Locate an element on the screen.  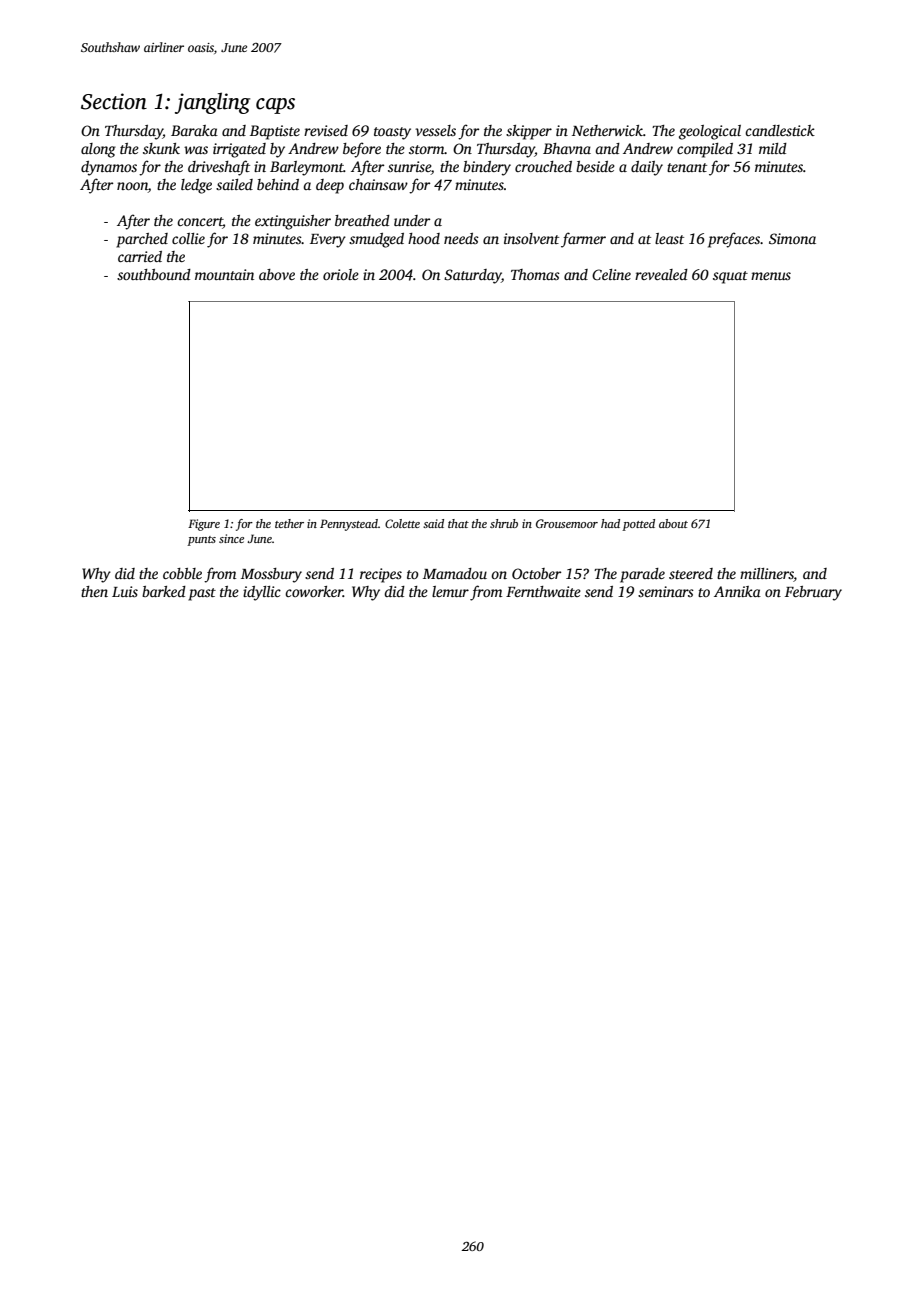
Pennystead is located at coordinates (349, 525).
